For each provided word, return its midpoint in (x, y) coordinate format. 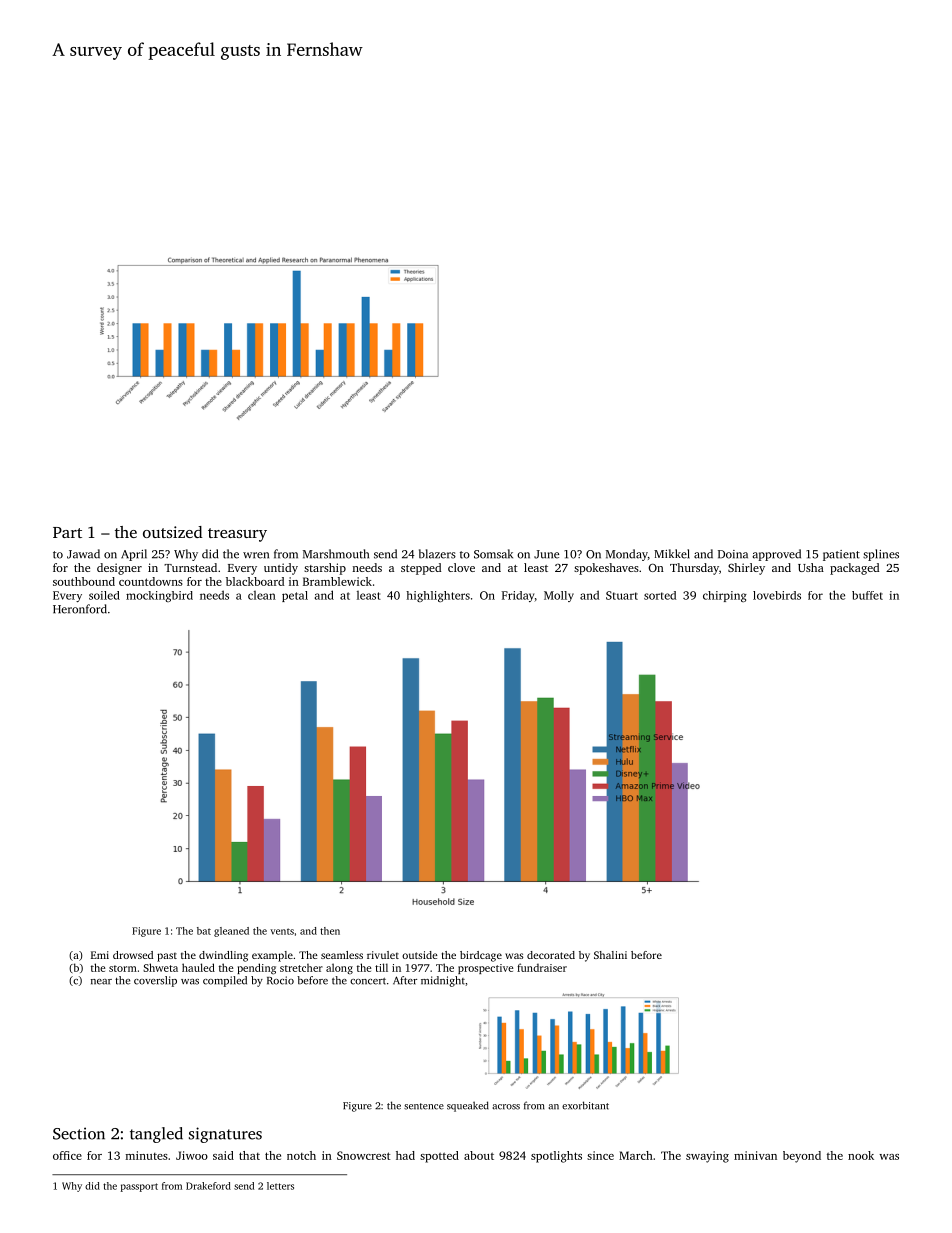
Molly (559, 596)
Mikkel (672, 554)
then (330, 931)
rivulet (383, 955)
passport (139, 1187)
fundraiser (542, 967)
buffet (867, 595)
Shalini (610, 955)
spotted (439, 1157)
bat (204, 931)
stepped (421, 569)
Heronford (80, 609)
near (101, 982)
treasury (237, 535)
